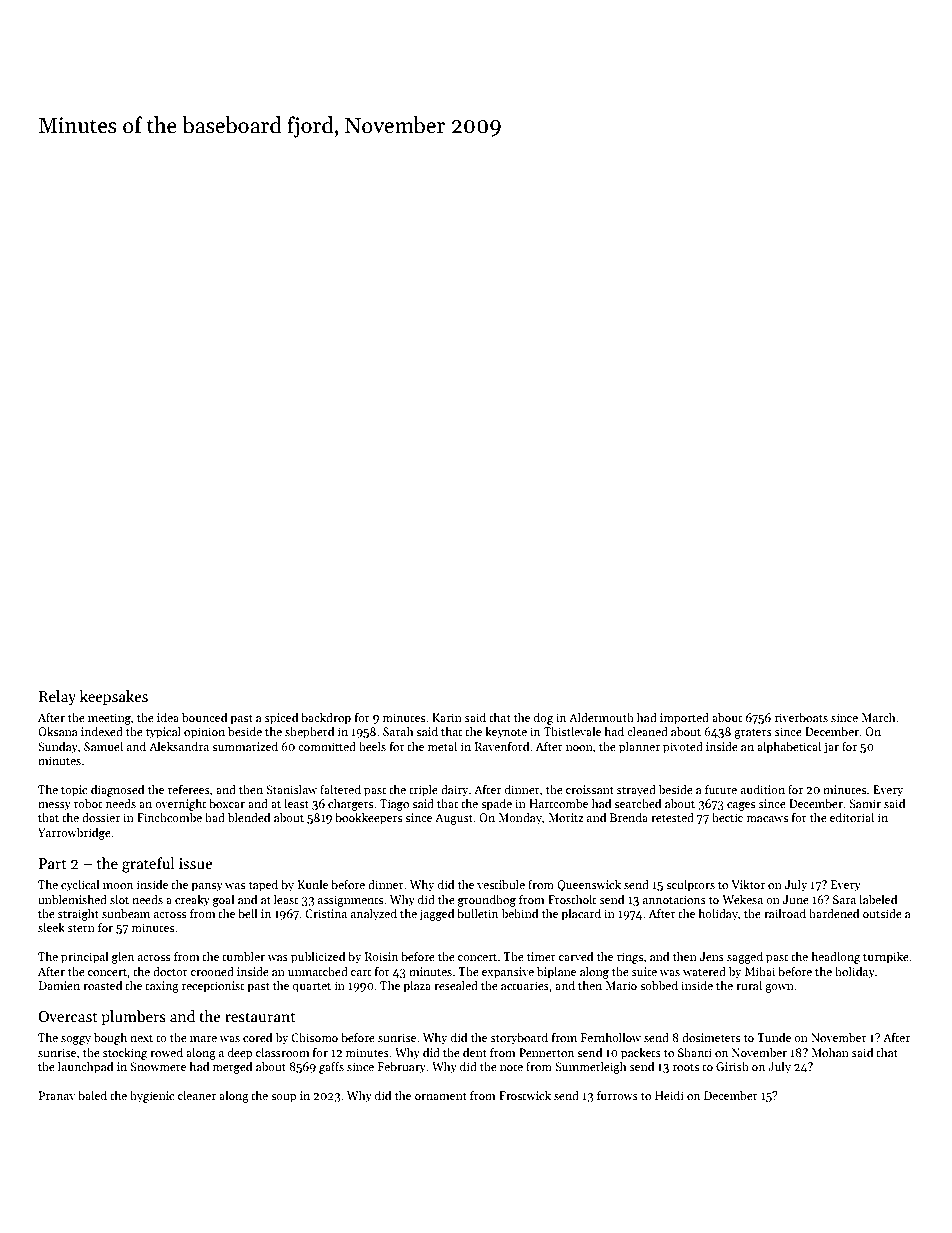 This image has height=1233, width=952. Describe the element at coordinates (314, 1037) in the image. I see `Chisomo` at that location.
